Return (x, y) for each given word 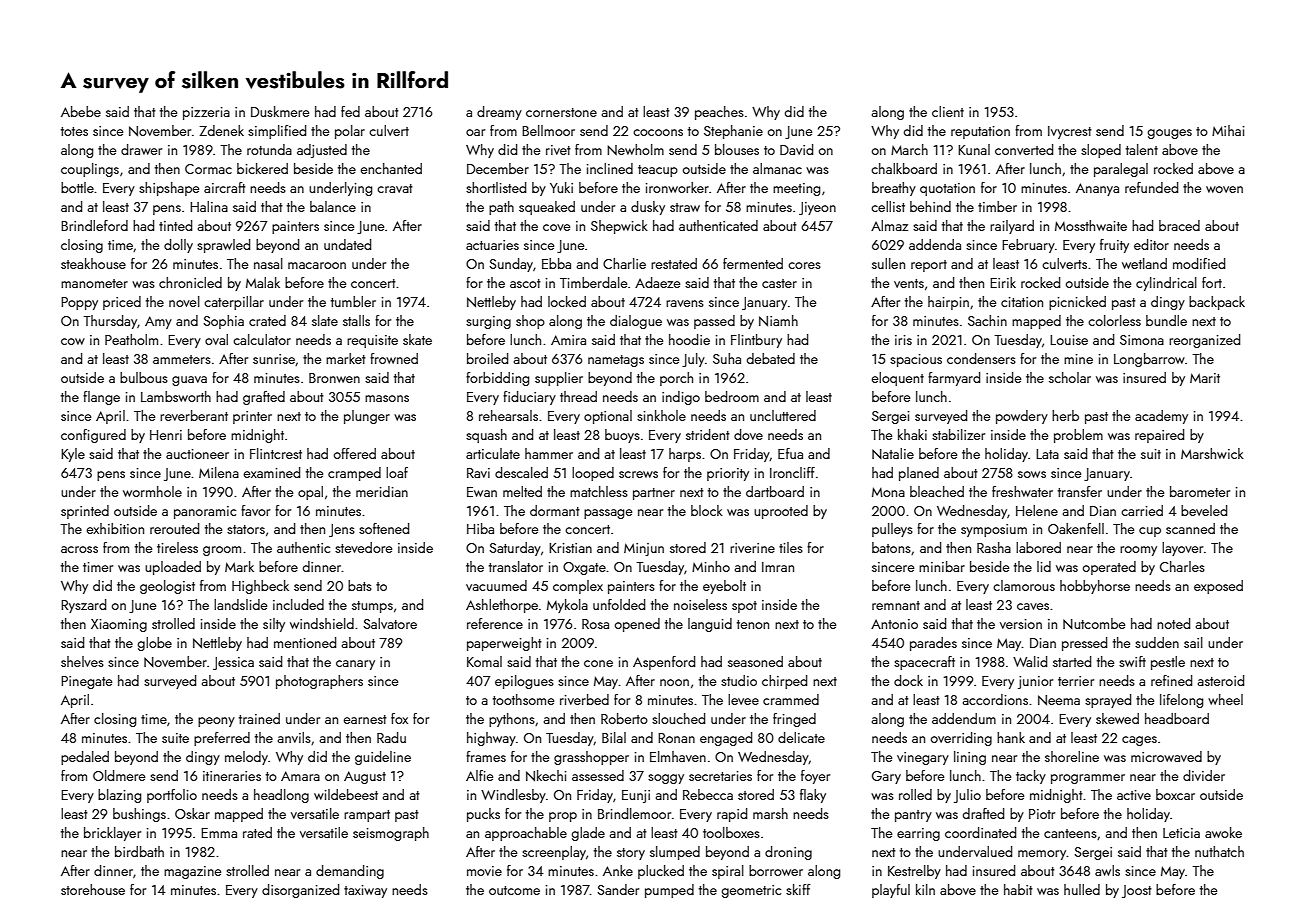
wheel (1225, 699)
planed (919, 474)
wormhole (152, 491)
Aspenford (664, 663)
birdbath (139, 851)
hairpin (948, 303)
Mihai (1228, 130)
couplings (90, 170)
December (498, 168)
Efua (790, 453)
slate (325, 320)
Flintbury (756, 341)
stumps (372, 607)
